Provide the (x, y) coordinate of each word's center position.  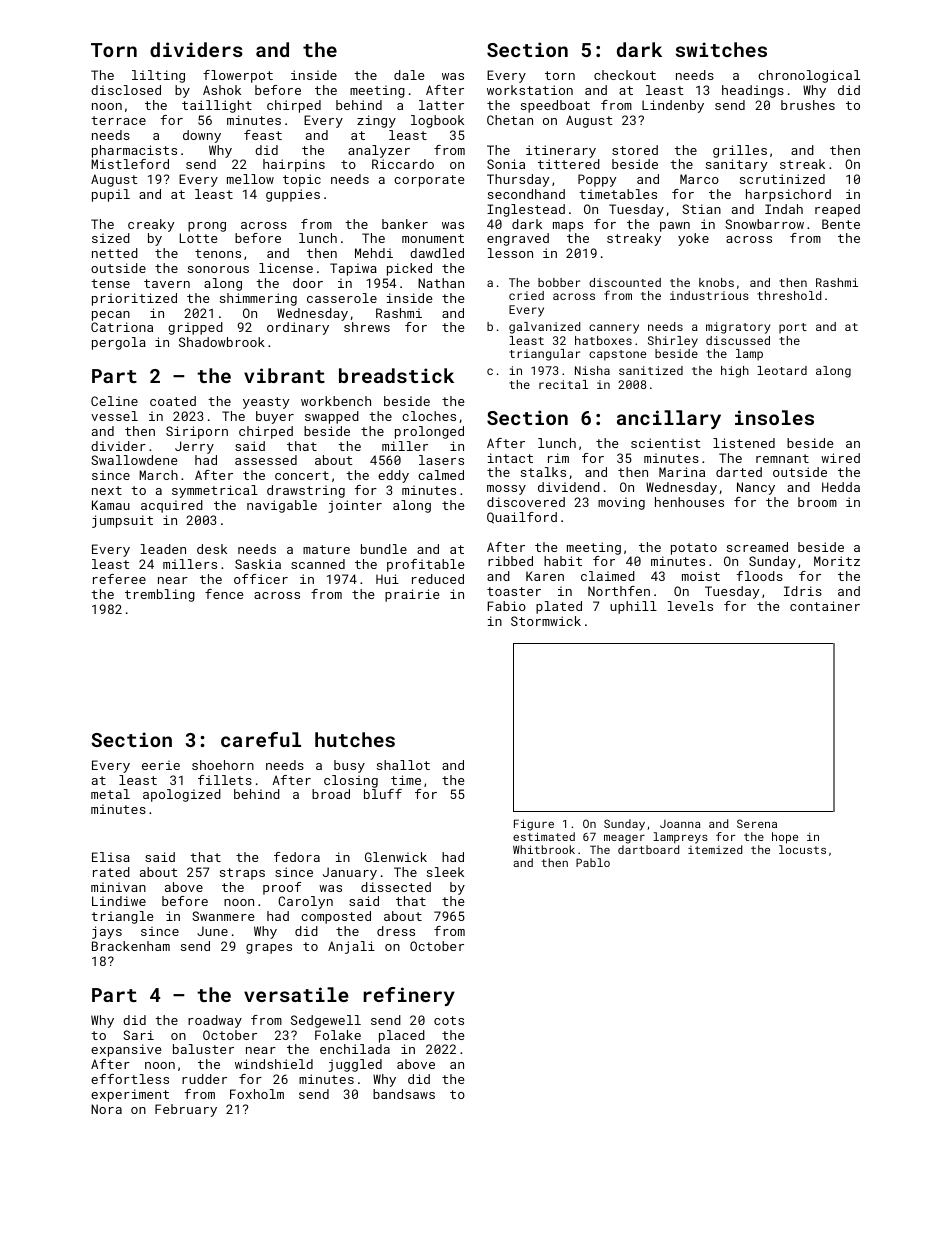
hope (785, 838)
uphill (633, 607)
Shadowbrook (222, 342)
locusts (802, 849)
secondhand (526, 194)
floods (760, 576)
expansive (126, 1050)
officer (261, 579)
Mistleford (130, 164)
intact (510, 458)
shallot (403, 765)
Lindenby (673, 106)
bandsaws (404, 1094)
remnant (782, 458)
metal (110, 794)
